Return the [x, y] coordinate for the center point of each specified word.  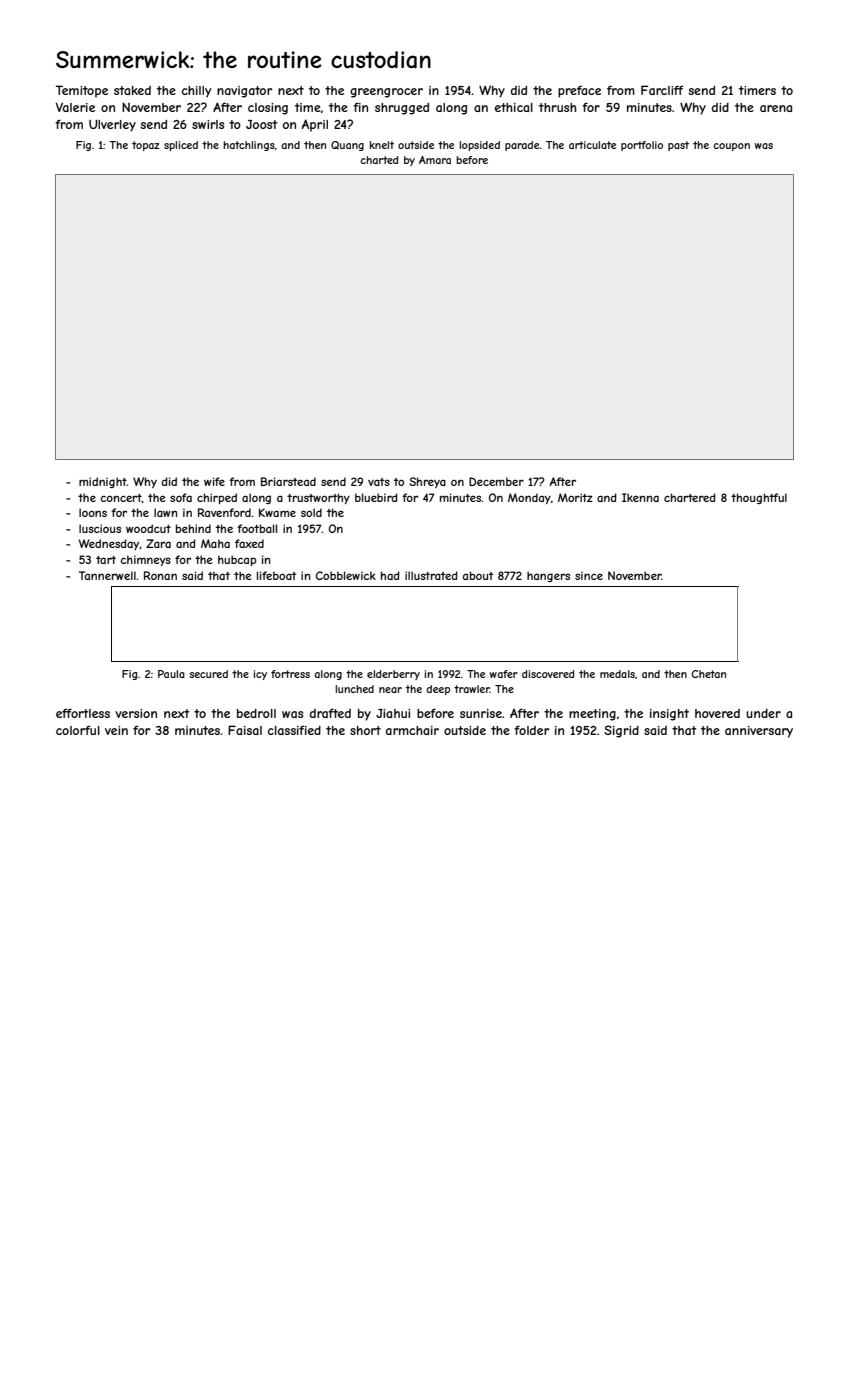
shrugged [402, 109]
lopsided [479, 146]
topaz [146, 146]
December [496, 481]
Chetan [708, 674]
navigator [245, 92]
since [589, 575]
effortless [83, 713]
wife [214, 481]
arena [776, 108]
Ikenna [640, 497]
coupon [731, 147]
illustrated [431, 575]
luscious [100, 528]
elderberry [393, 675]
